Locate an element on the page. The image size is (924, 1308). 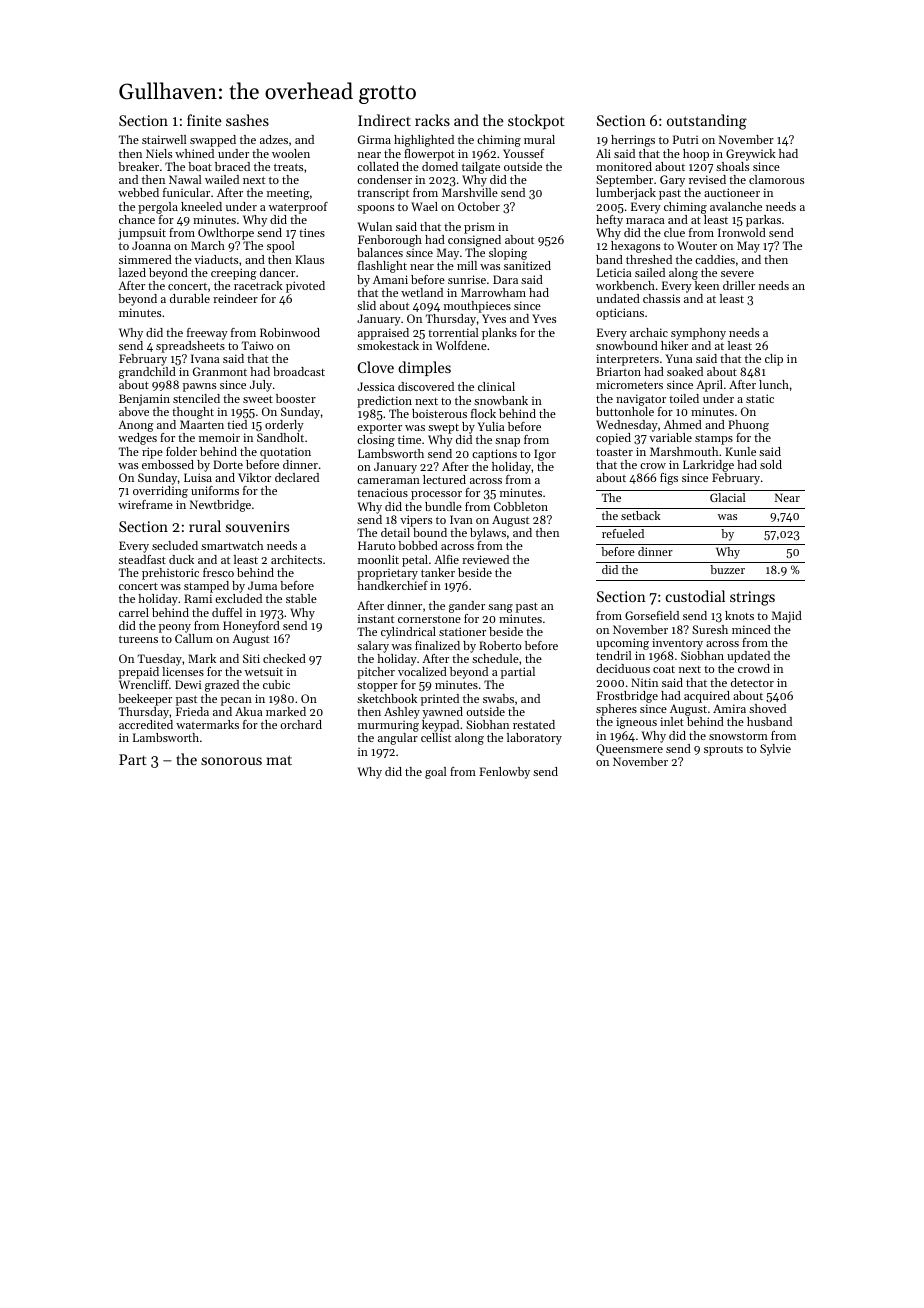
gander is located at coordinates (467, 607).
